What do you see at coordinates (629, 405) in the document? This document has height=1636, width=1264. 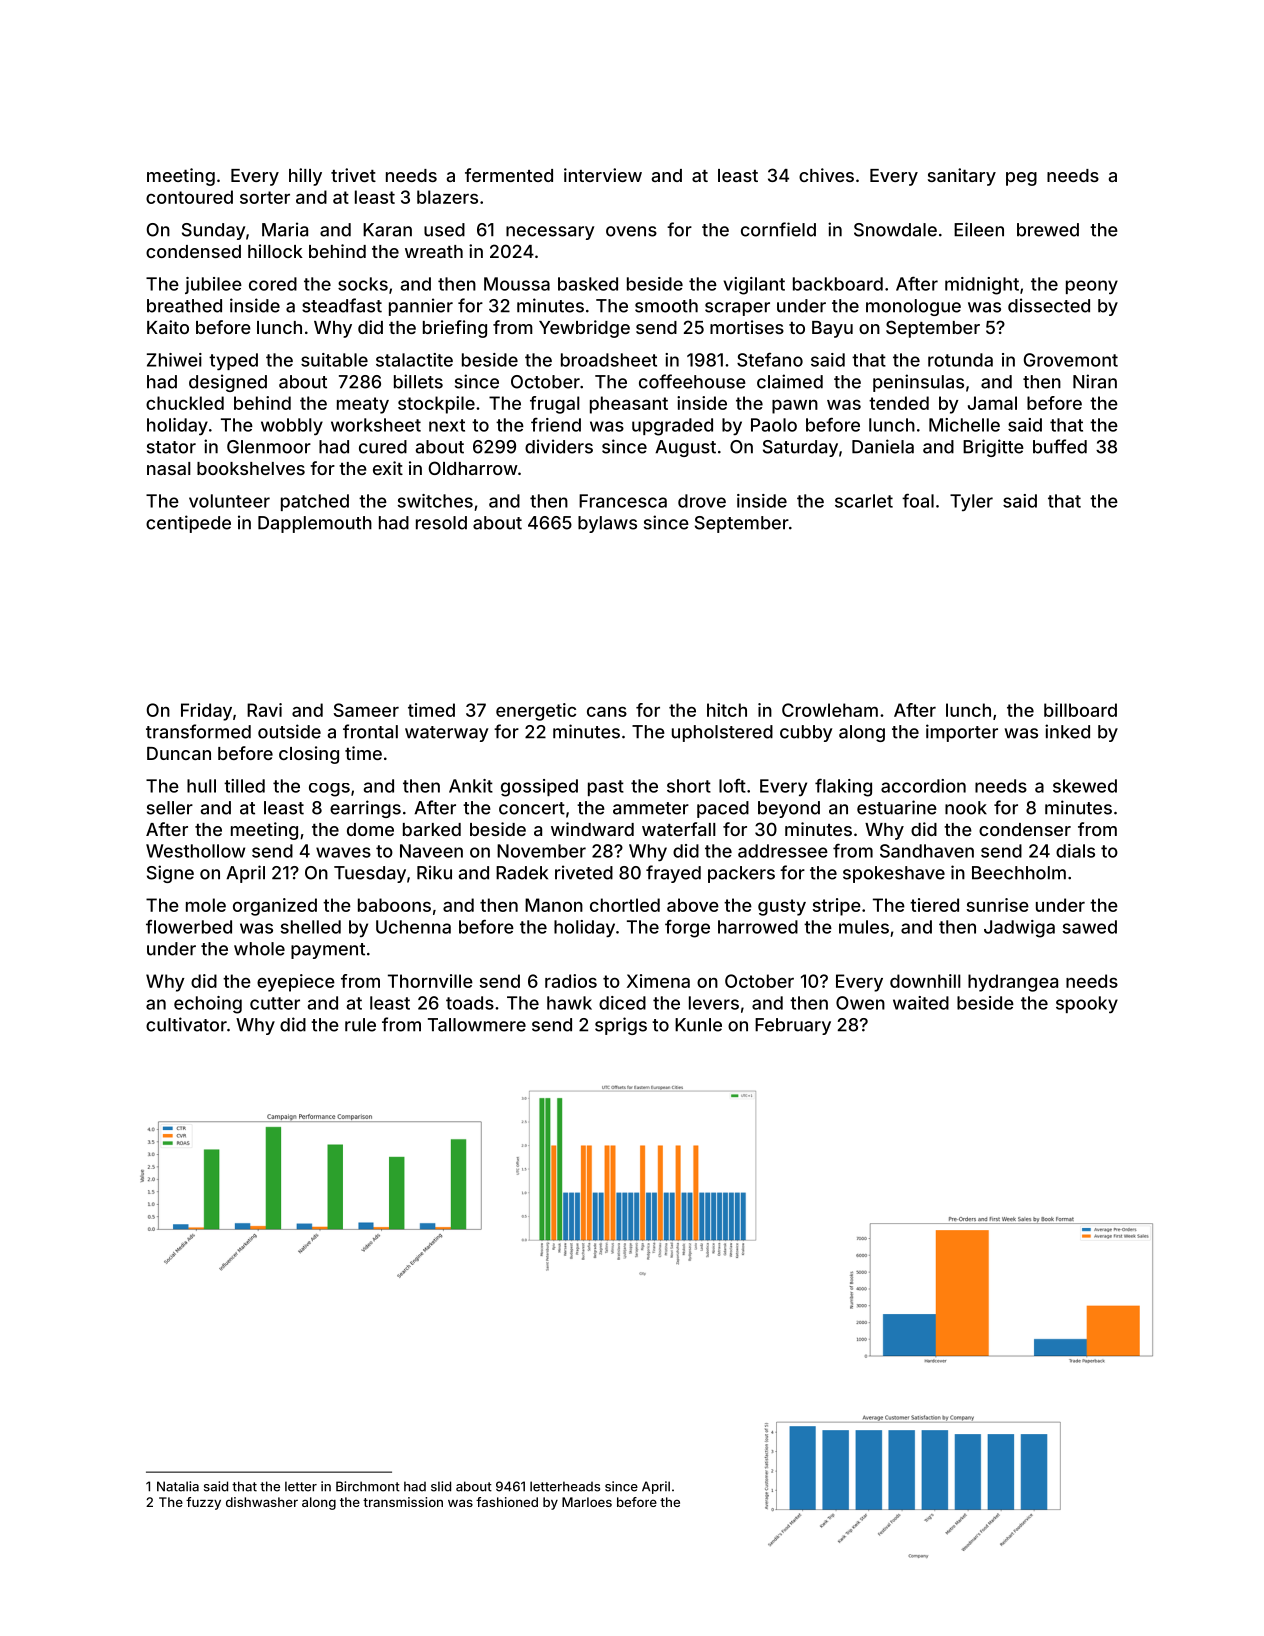 I see `pheasant` at bounding box center [629, 405].
